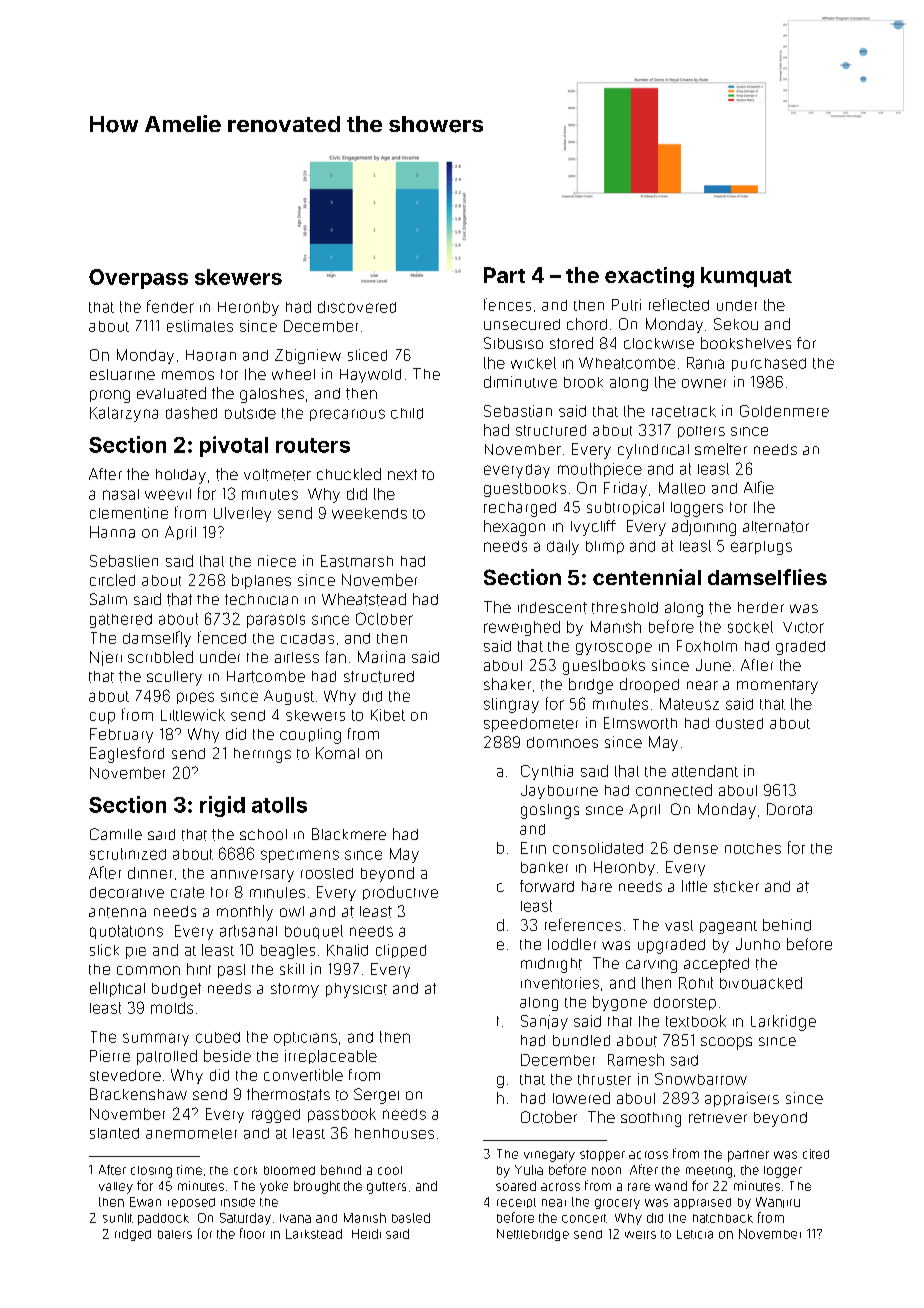  Describe the element at coordinates (176, 990) in the image. I see `budget` at that location.
